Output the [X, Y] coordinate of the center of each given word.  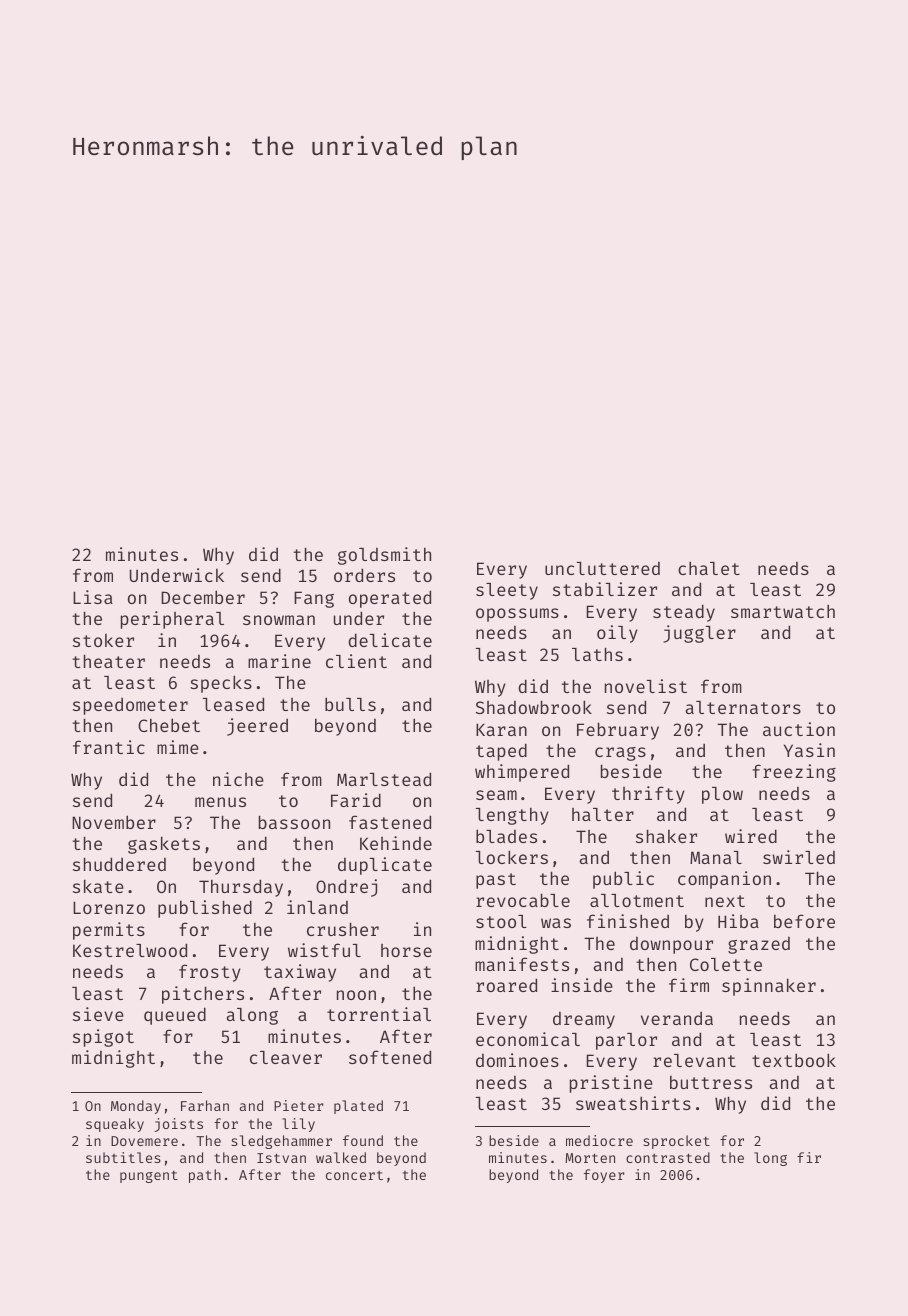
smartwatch [783, 611]
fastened [390, 822]
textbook [794, 1060]
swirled [799, 857]
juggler [699, 634]
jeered [257, 727]
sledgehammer [281, 1142]
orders [364, 575]
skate [98, 886]
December [203, 597]
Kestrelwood [130, 950]
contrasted [668, 1157]
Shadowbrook [534, 707]
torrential [379, 1014]
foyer [604, 1176]
